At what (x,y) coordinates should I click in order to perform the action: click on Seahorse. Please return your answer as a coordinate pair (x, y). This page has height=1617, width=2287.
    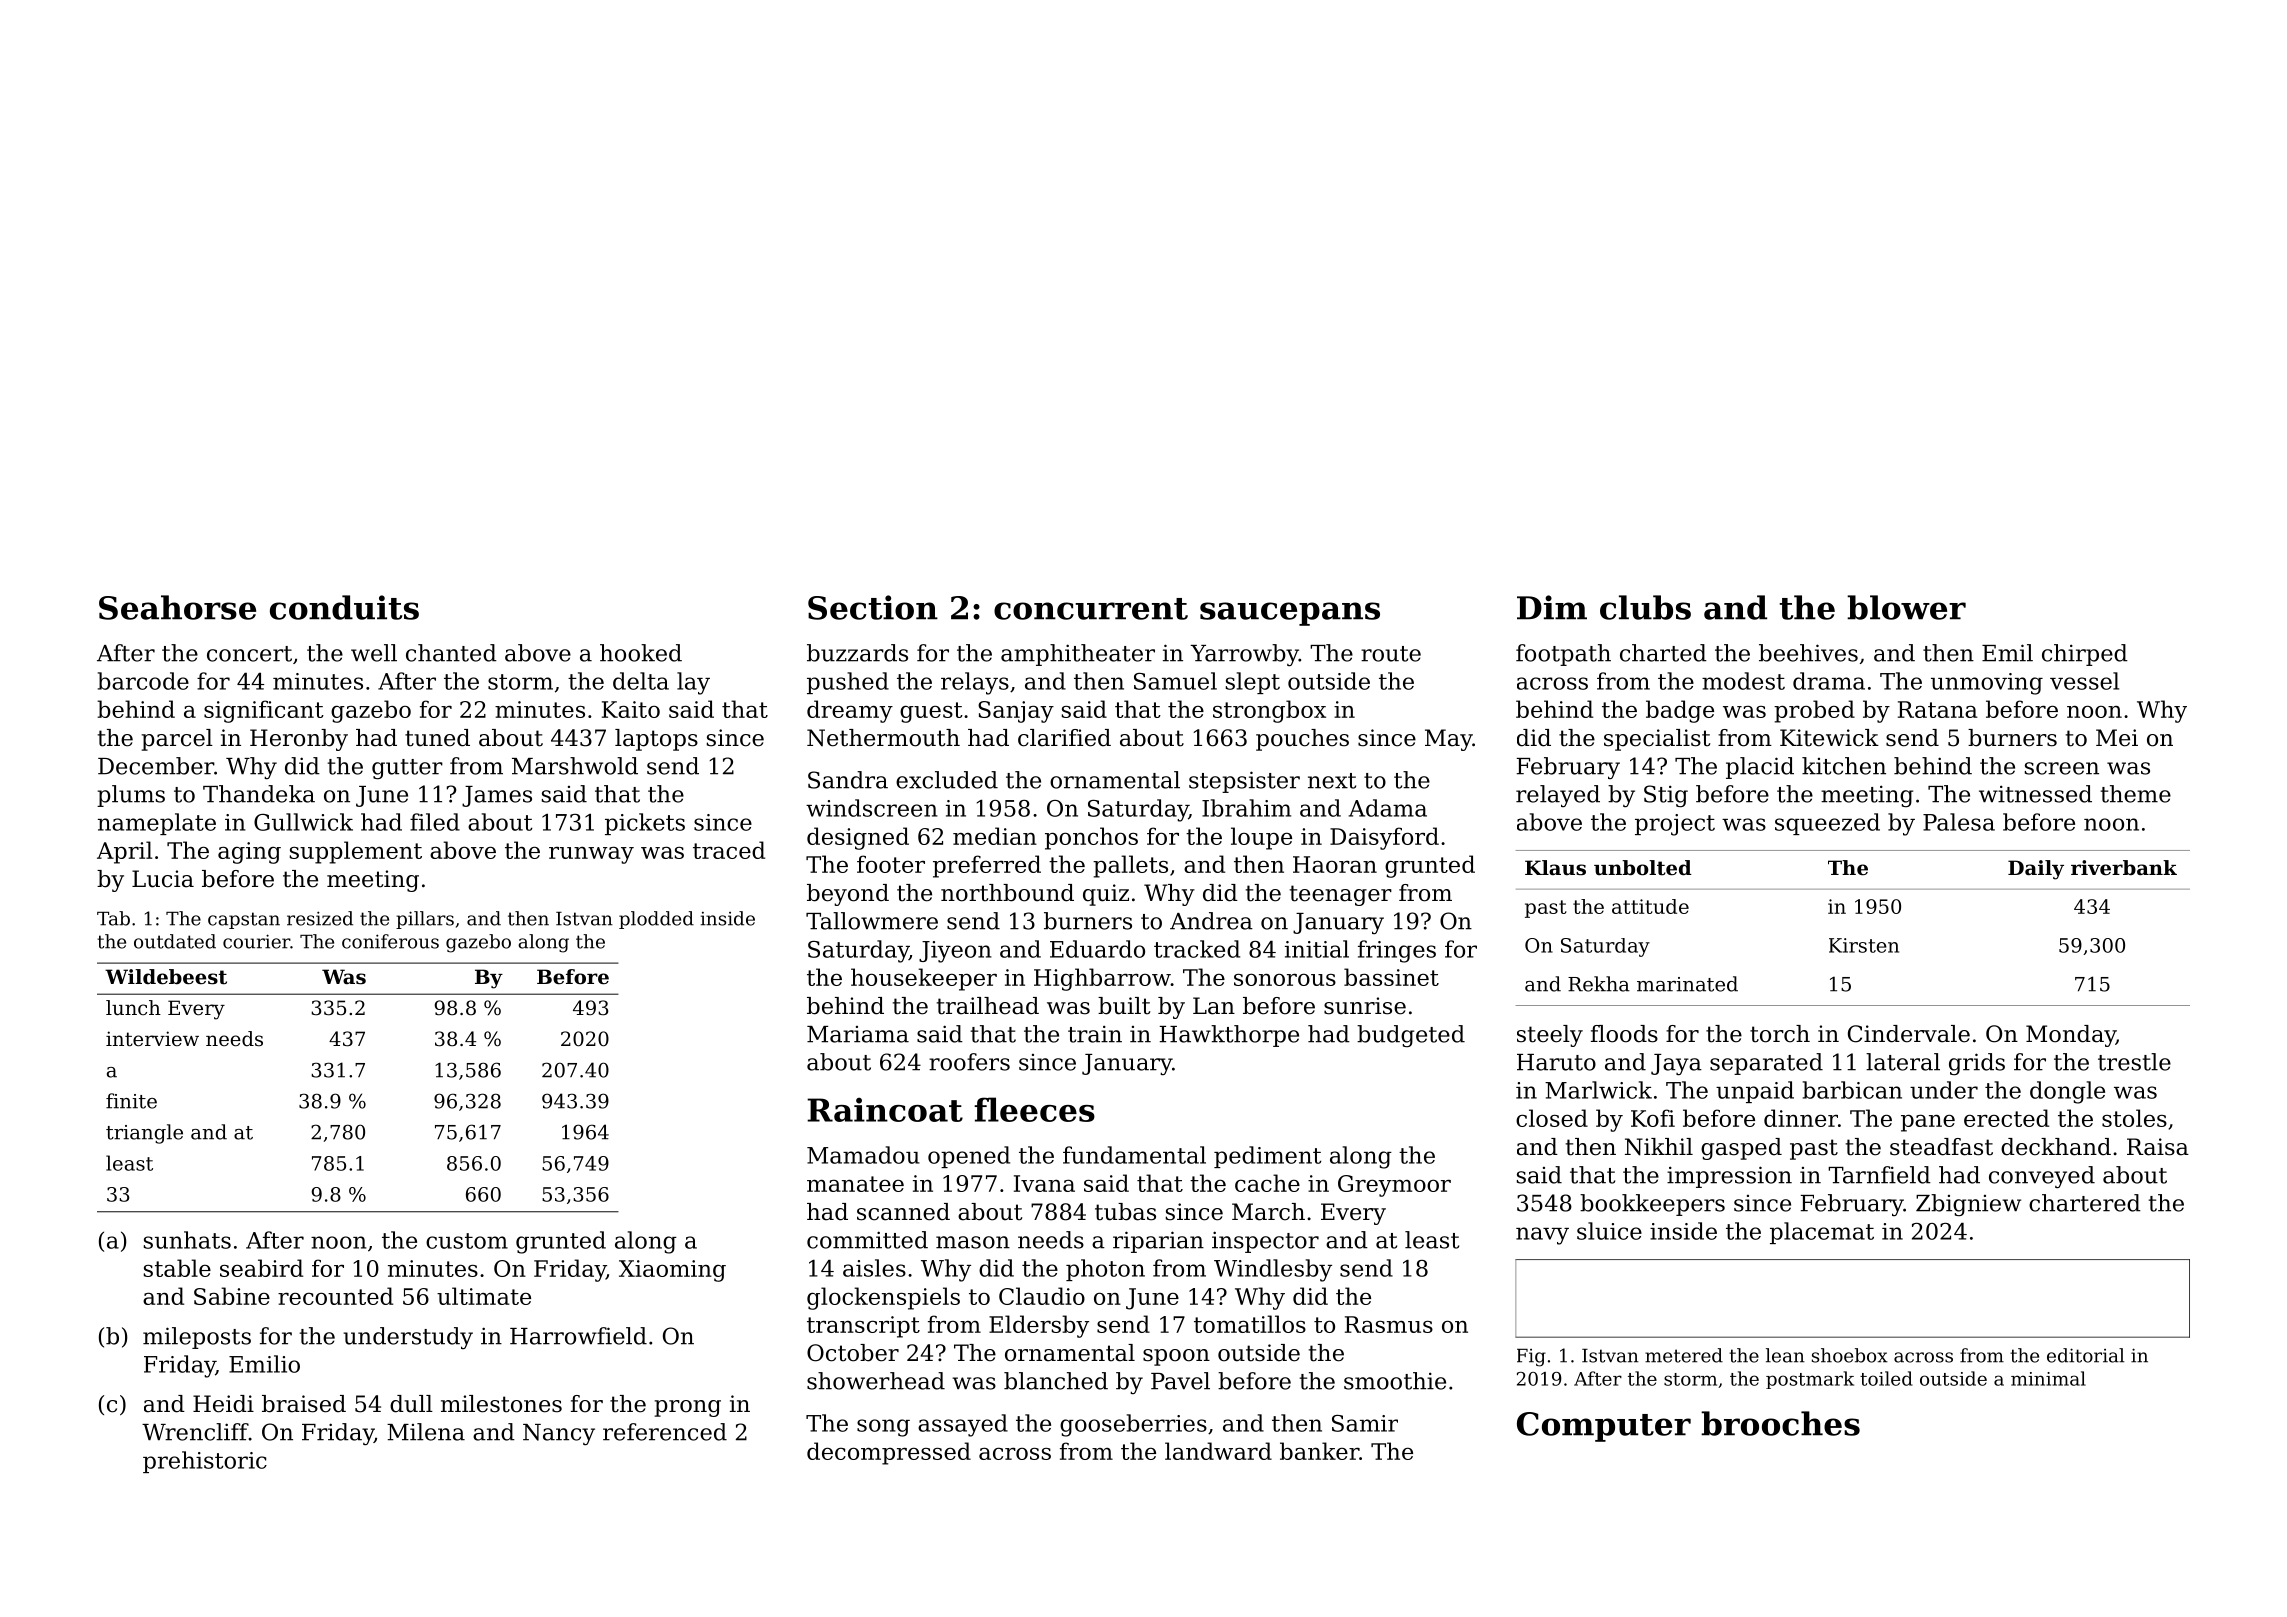
    Looking at the image, I should click on (177, 607).
